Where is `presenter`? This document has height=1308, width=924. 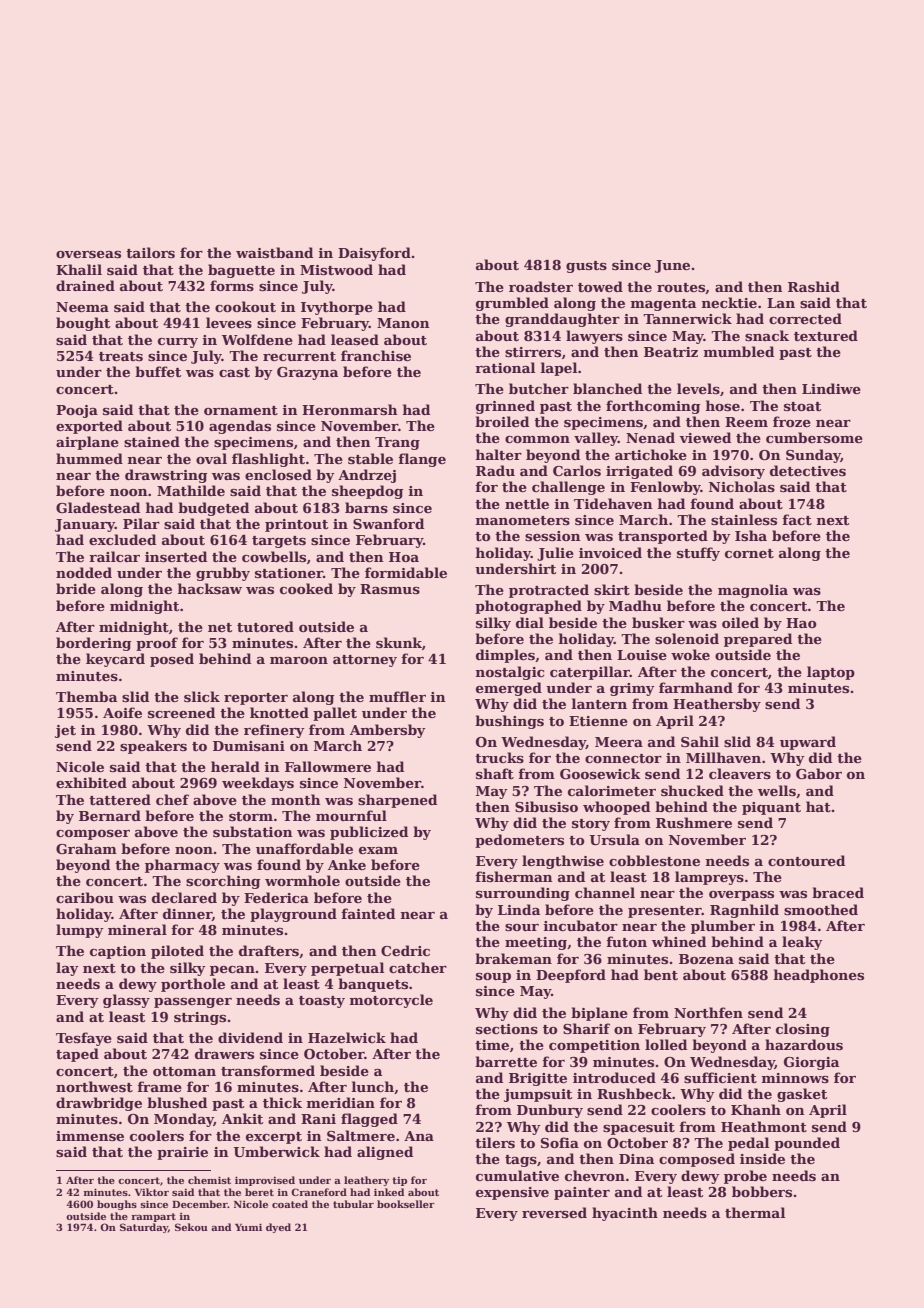
presenter is located at coordinates (665, 912).
